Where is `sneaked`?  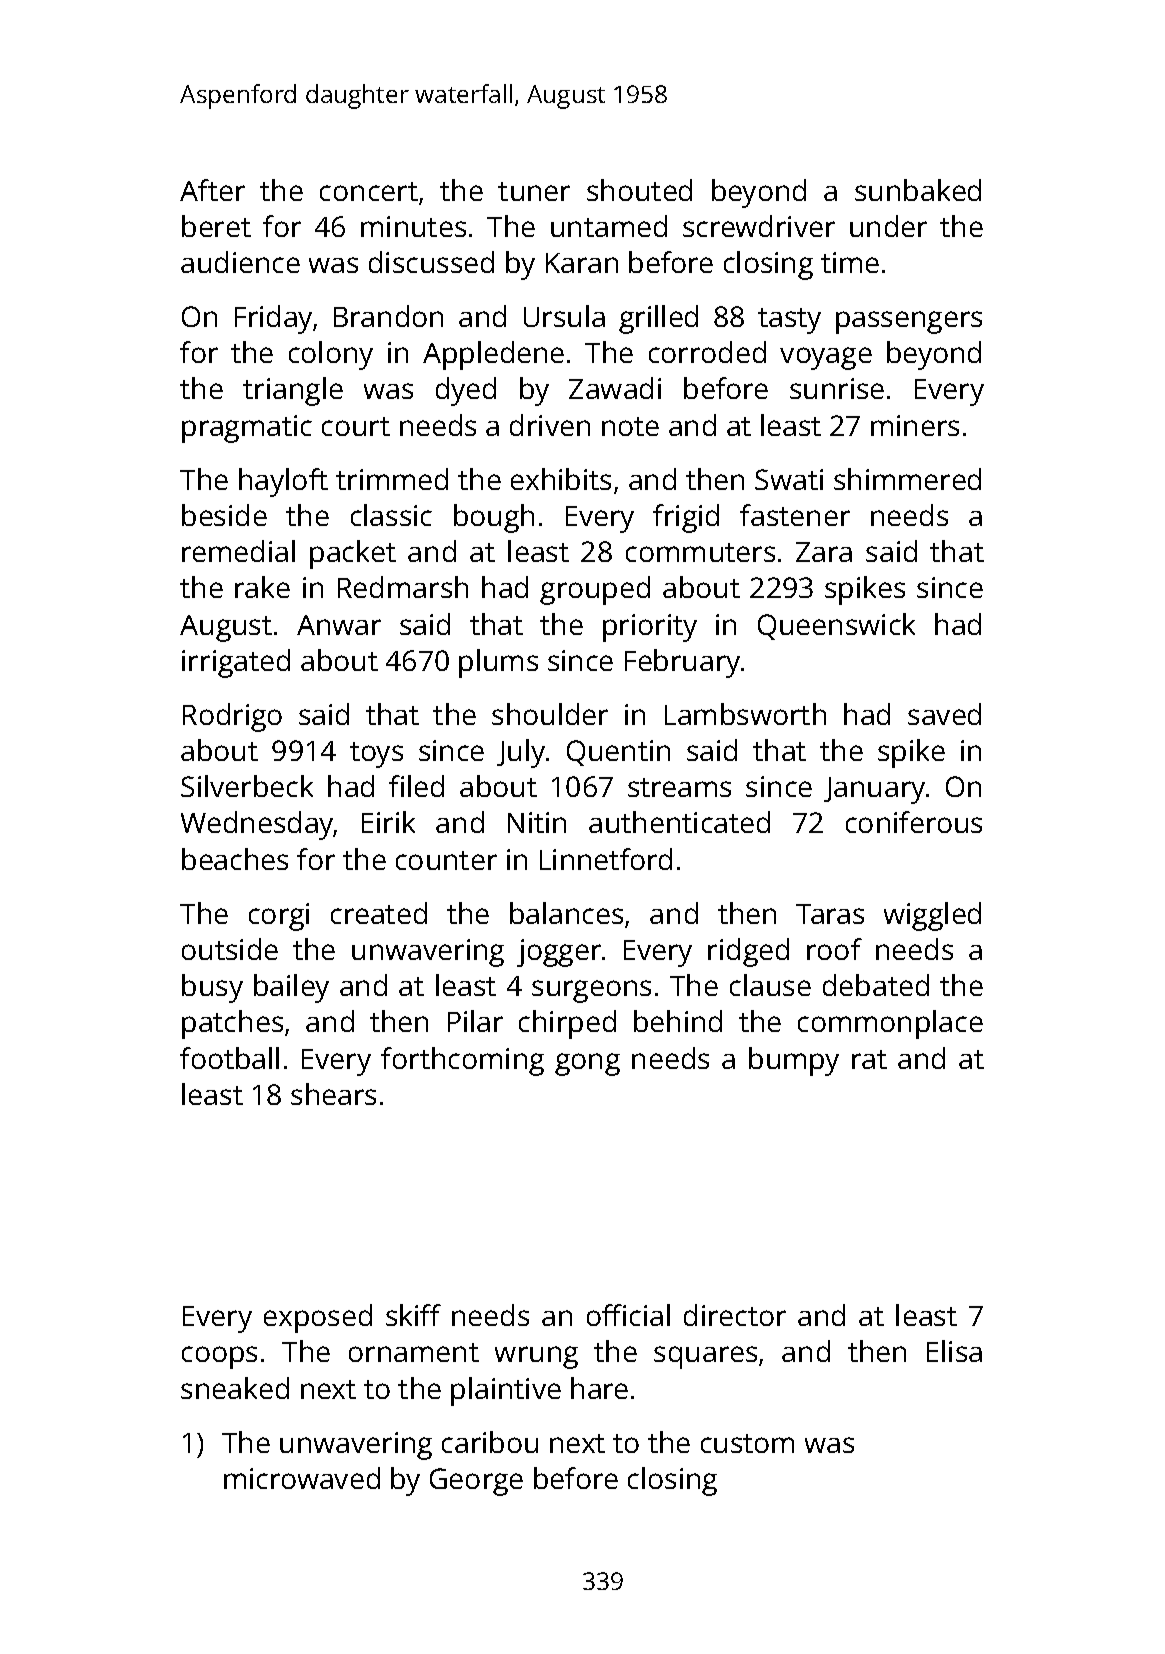 sneaked is located at coordinates (235, 1388).
